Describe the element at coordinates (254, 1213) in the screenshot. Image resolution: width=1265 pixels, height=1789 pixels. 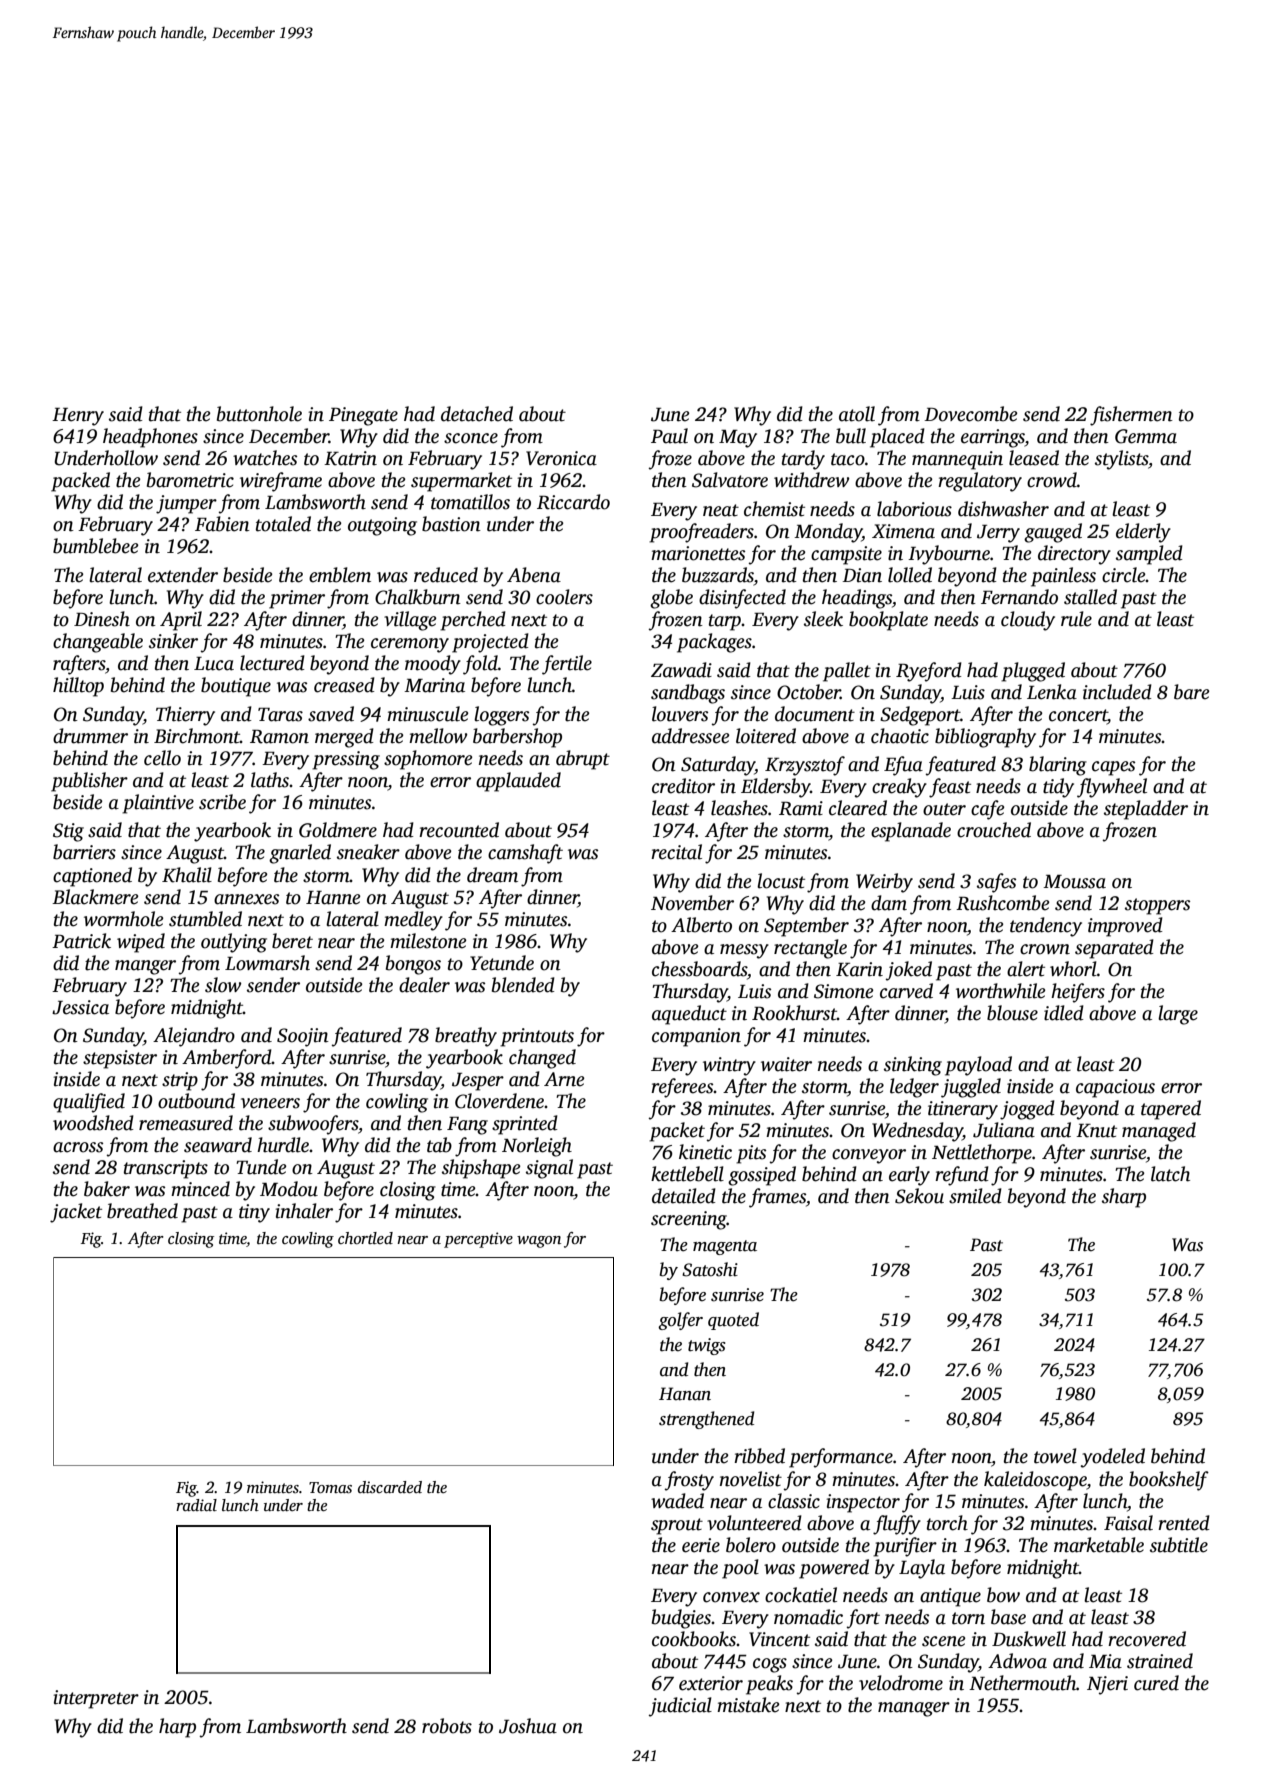
I see `tiny` at that location.
